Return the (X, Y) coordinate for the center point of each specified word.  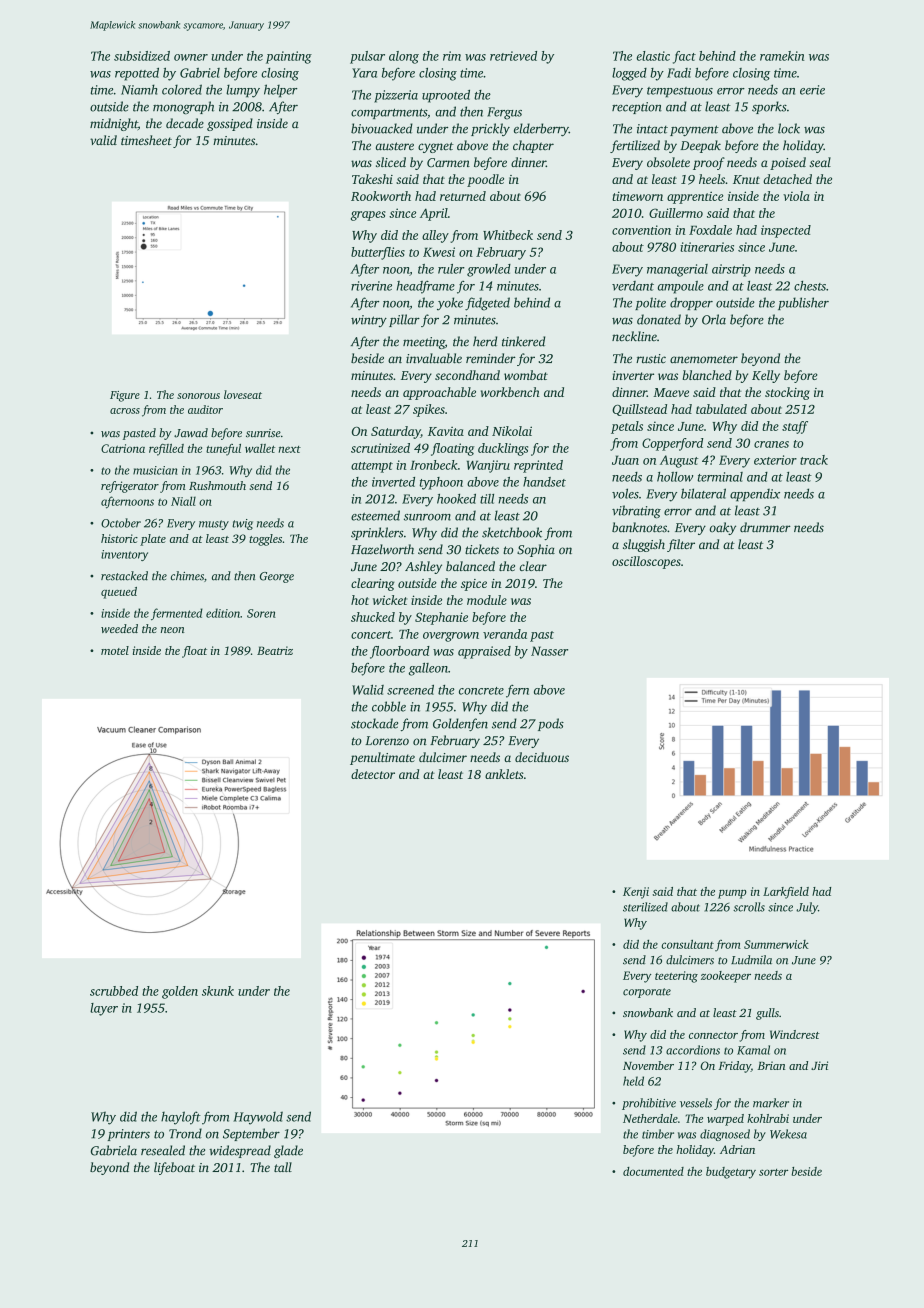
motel (115, 650)
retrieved (513, 56)
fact (684, 57)
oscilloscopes (646, 562)
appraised (484, 652)
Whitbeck (508, 235)
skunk (218, 991)
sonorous (198, 396)
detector (373, 774)
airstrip (731, 270)
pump (732, 894)
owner (191, 57)
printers (128, 1135)
